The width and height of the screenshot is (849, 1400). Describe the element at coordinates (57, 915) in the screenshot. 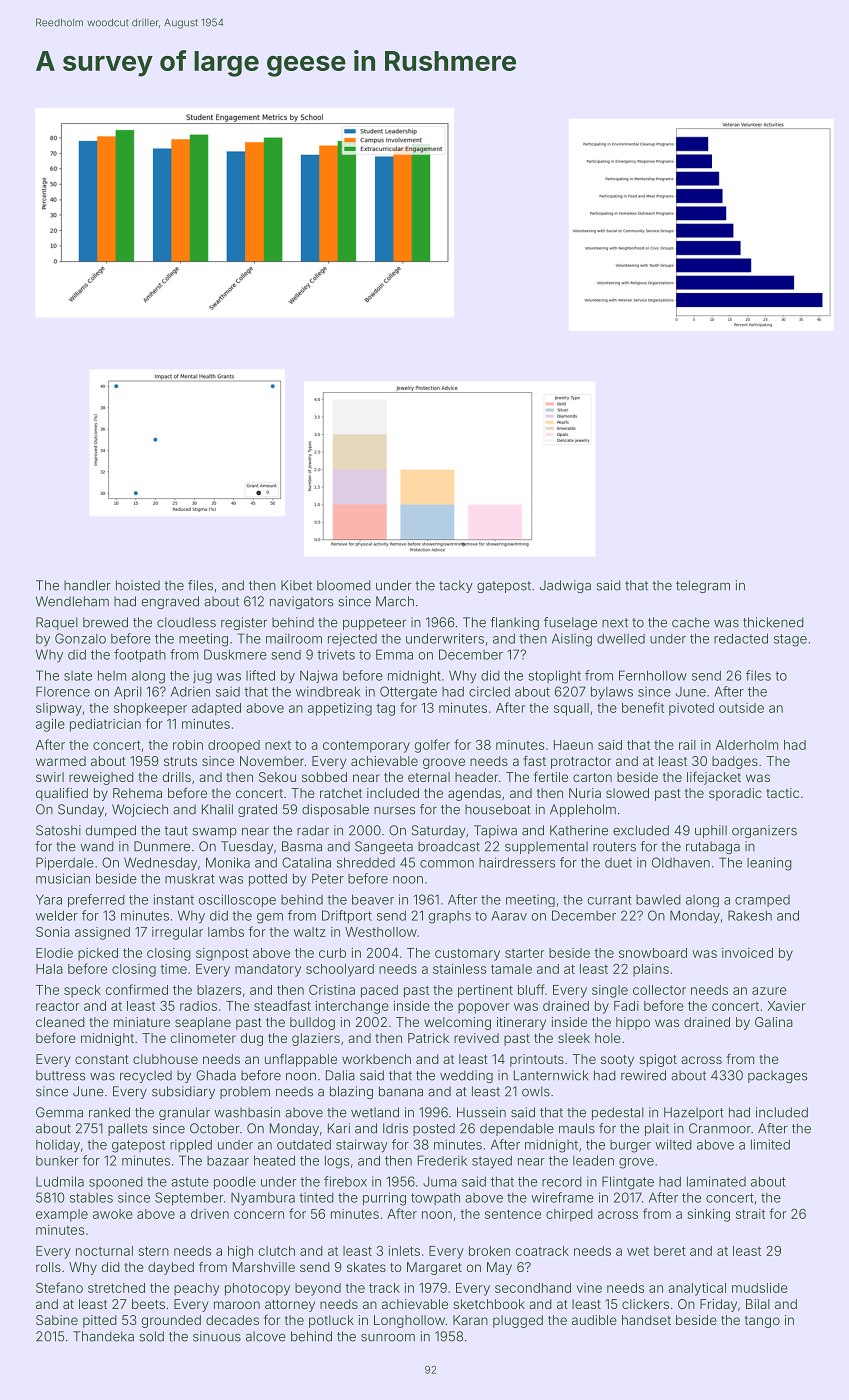

I see `welder` at that location.
